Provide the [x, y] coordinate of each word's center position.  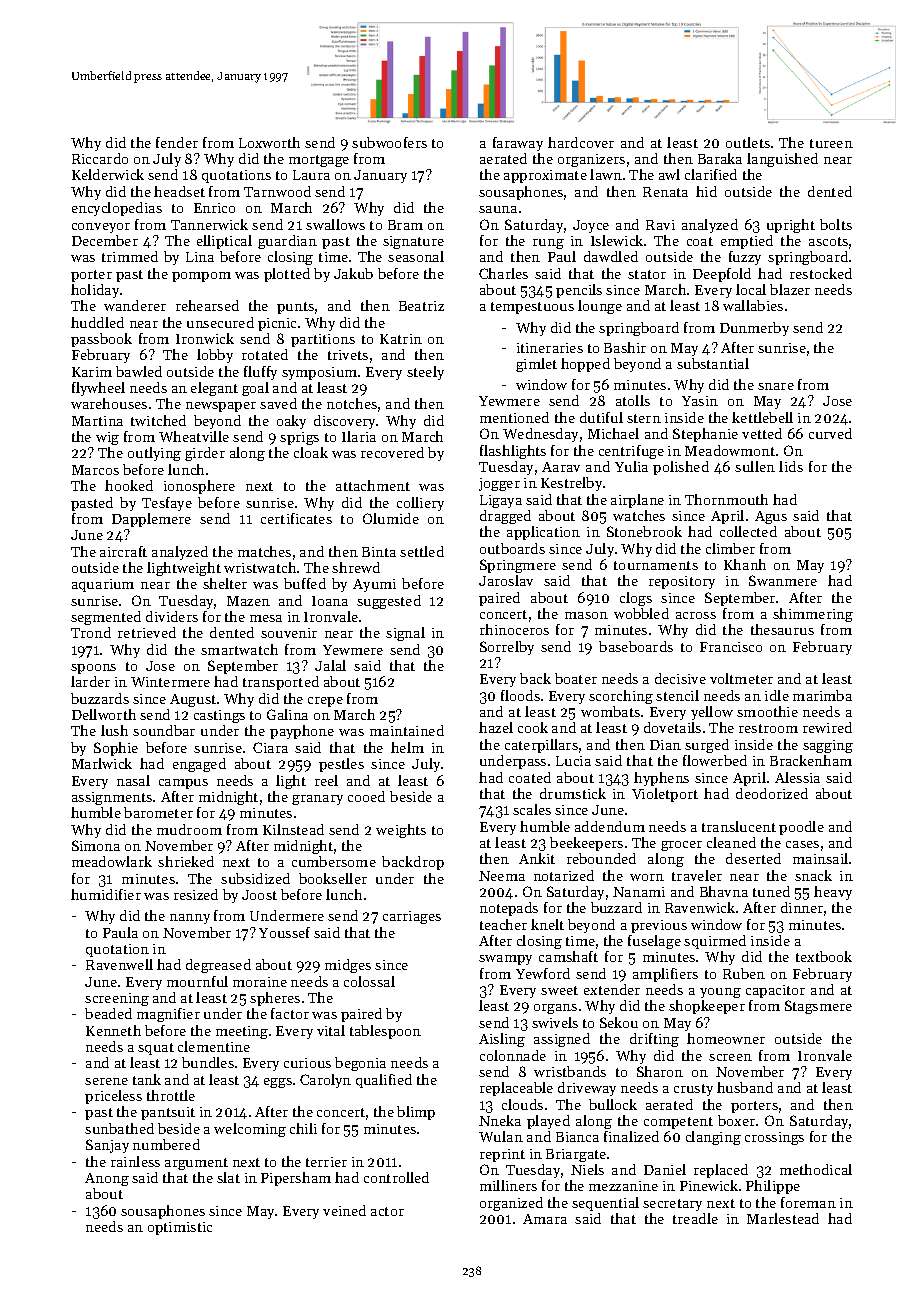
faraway [518, 144]
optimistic [180, 1228]
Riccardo [100, 158]
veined [344, 1210]
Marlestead [783, 1218]
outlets [748, 142]
